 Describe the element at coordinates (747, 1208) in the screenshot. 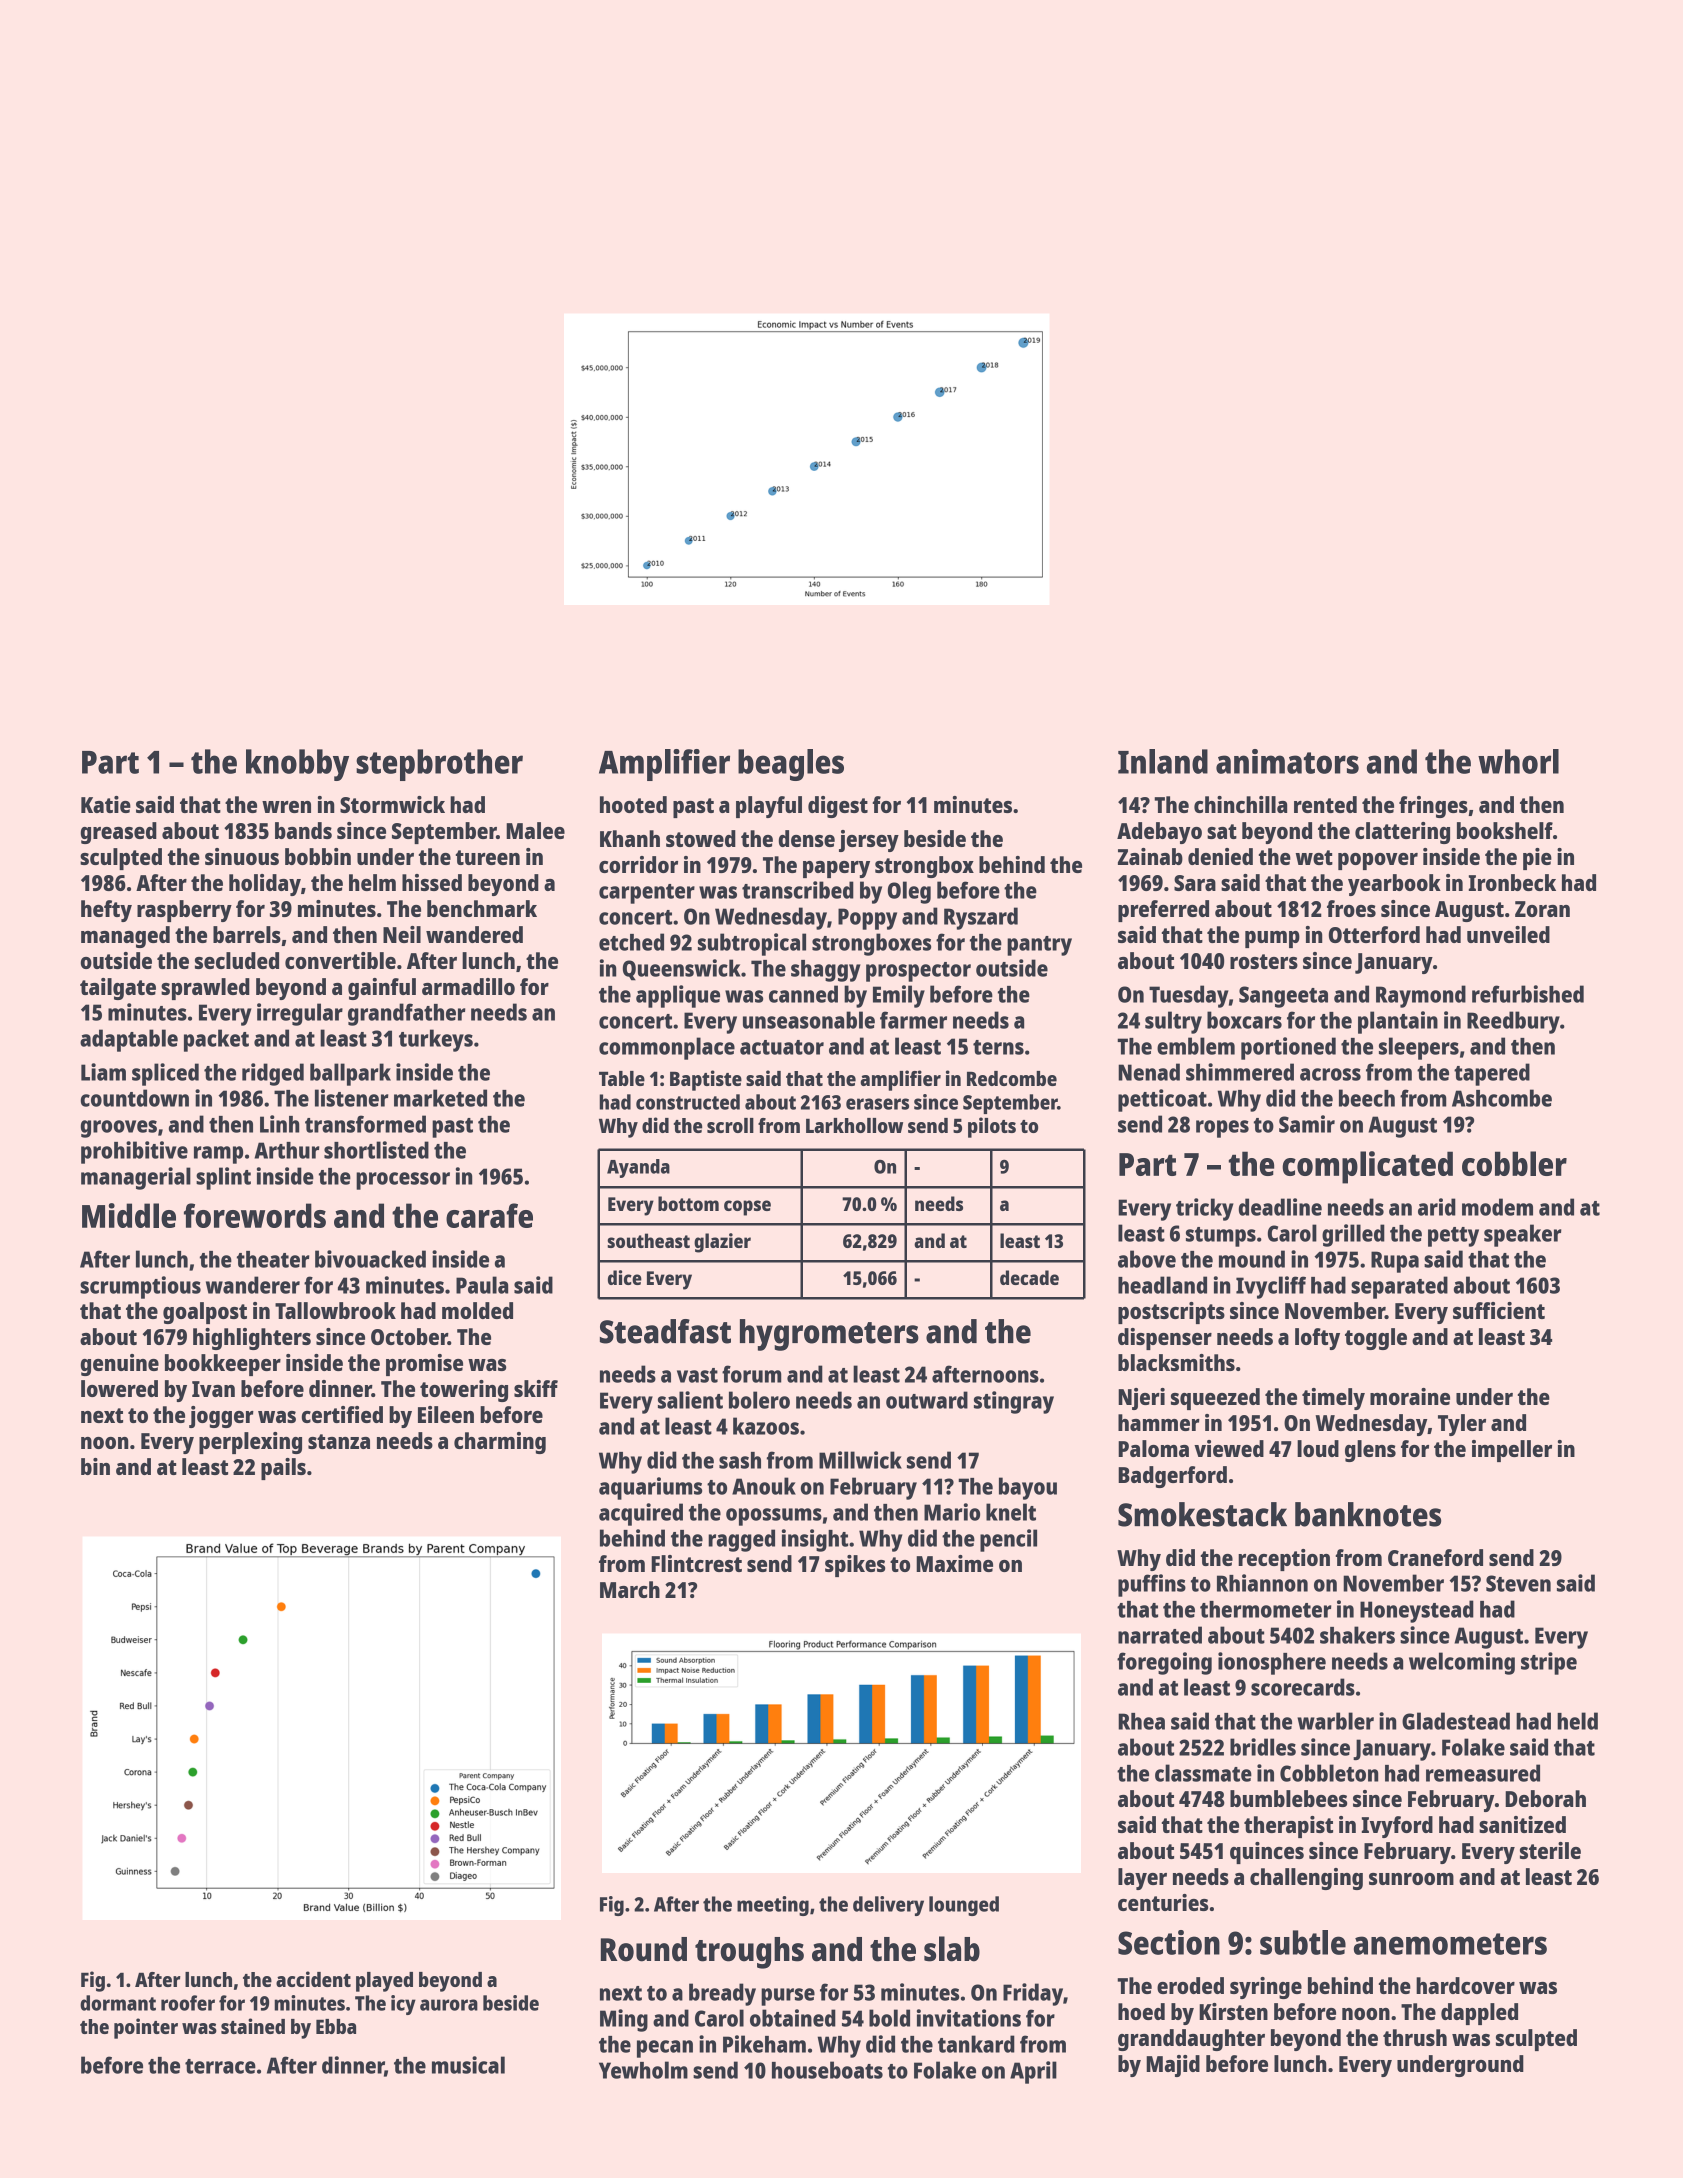

I see `copse` at that location.
